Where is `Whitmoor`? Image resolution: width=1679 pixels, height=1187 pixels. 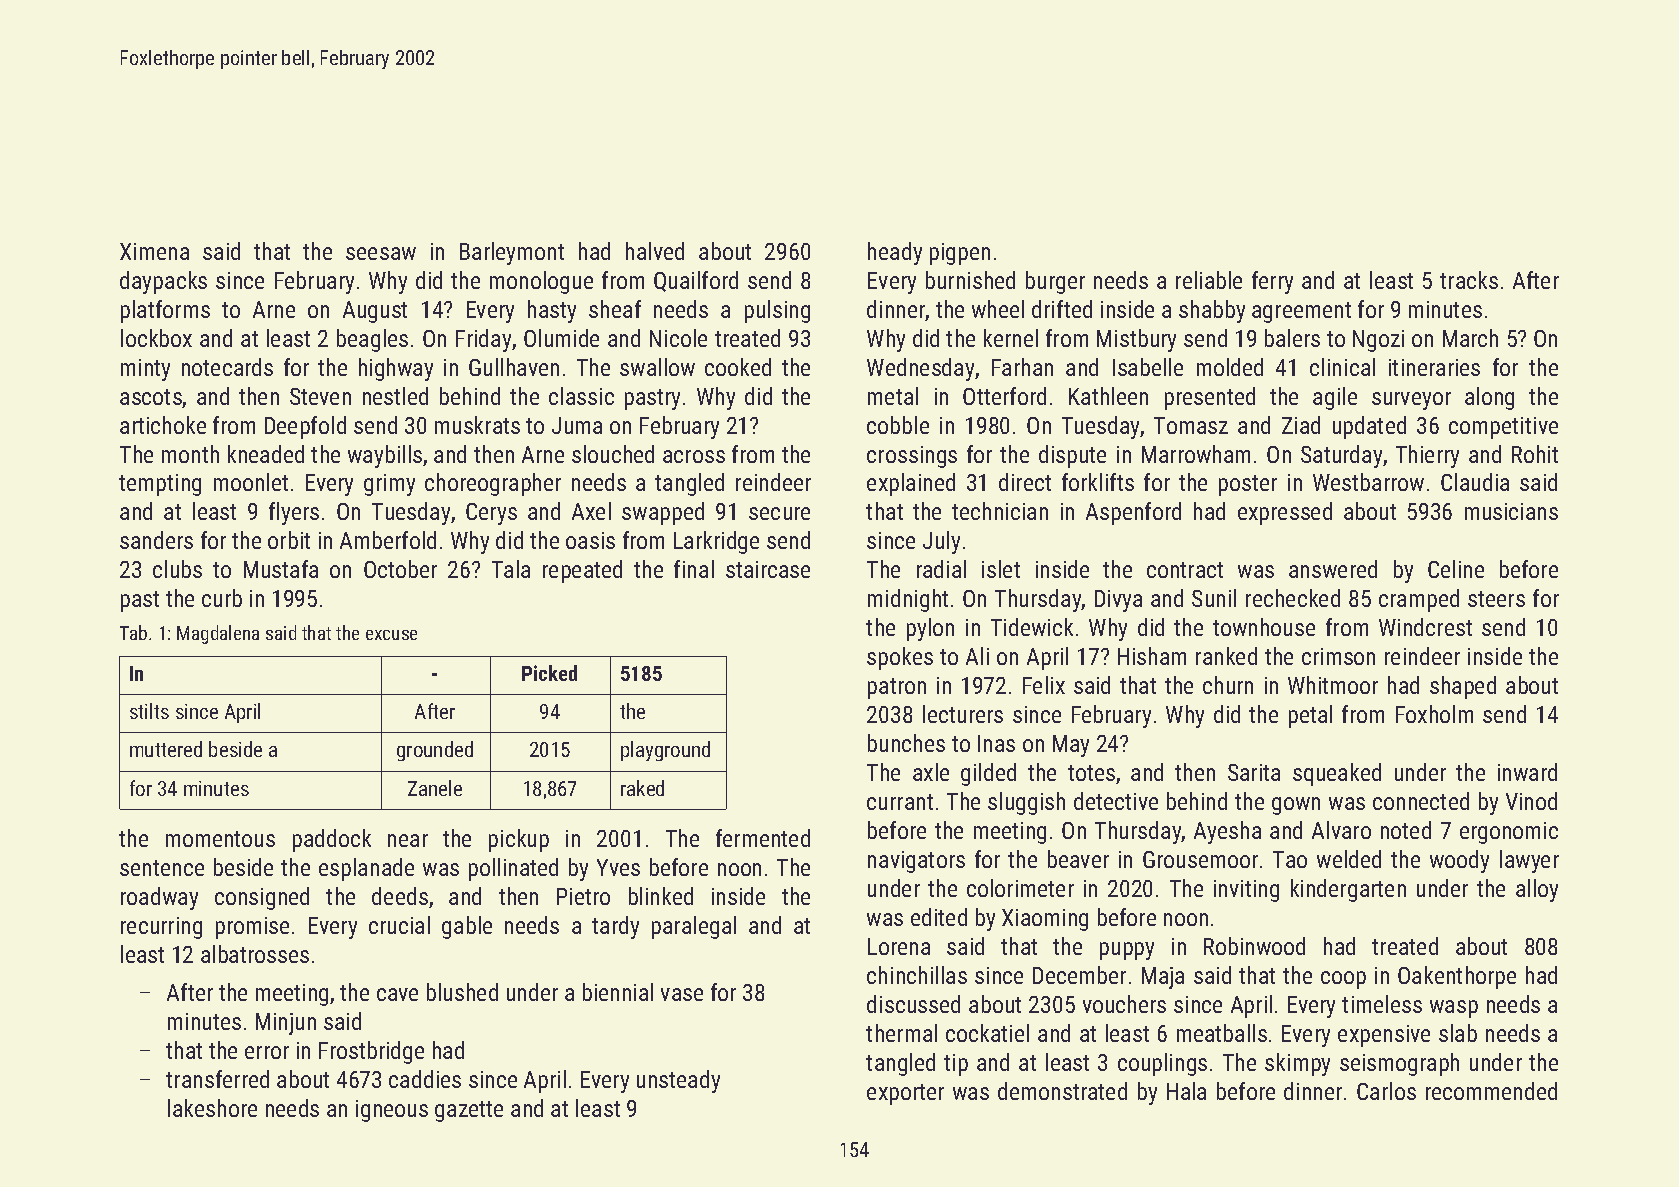 Whitmoor is located at coordinates (1333, 685).
